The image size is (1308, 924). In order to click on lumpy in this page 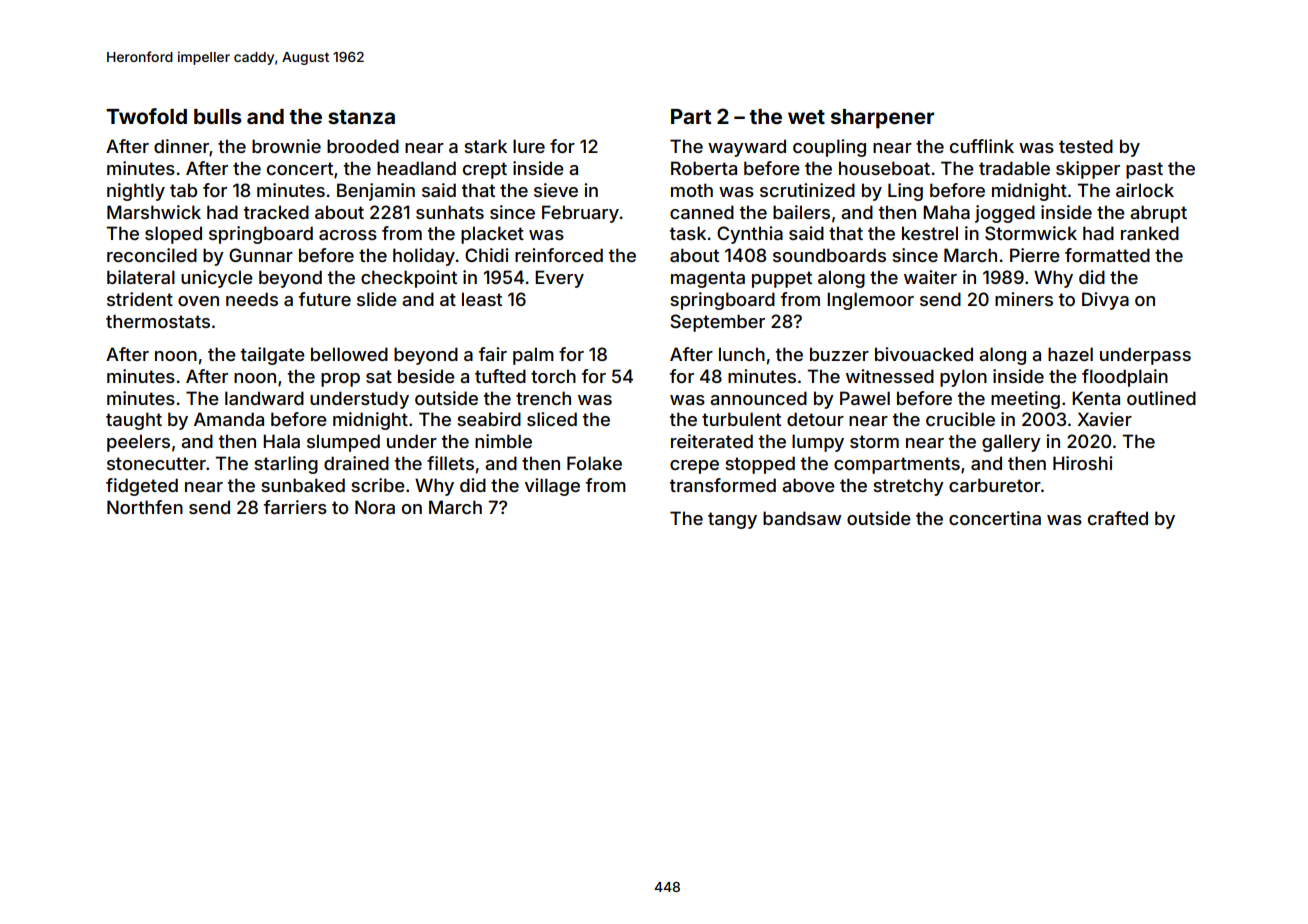, I will do `click(818, 443)`.
